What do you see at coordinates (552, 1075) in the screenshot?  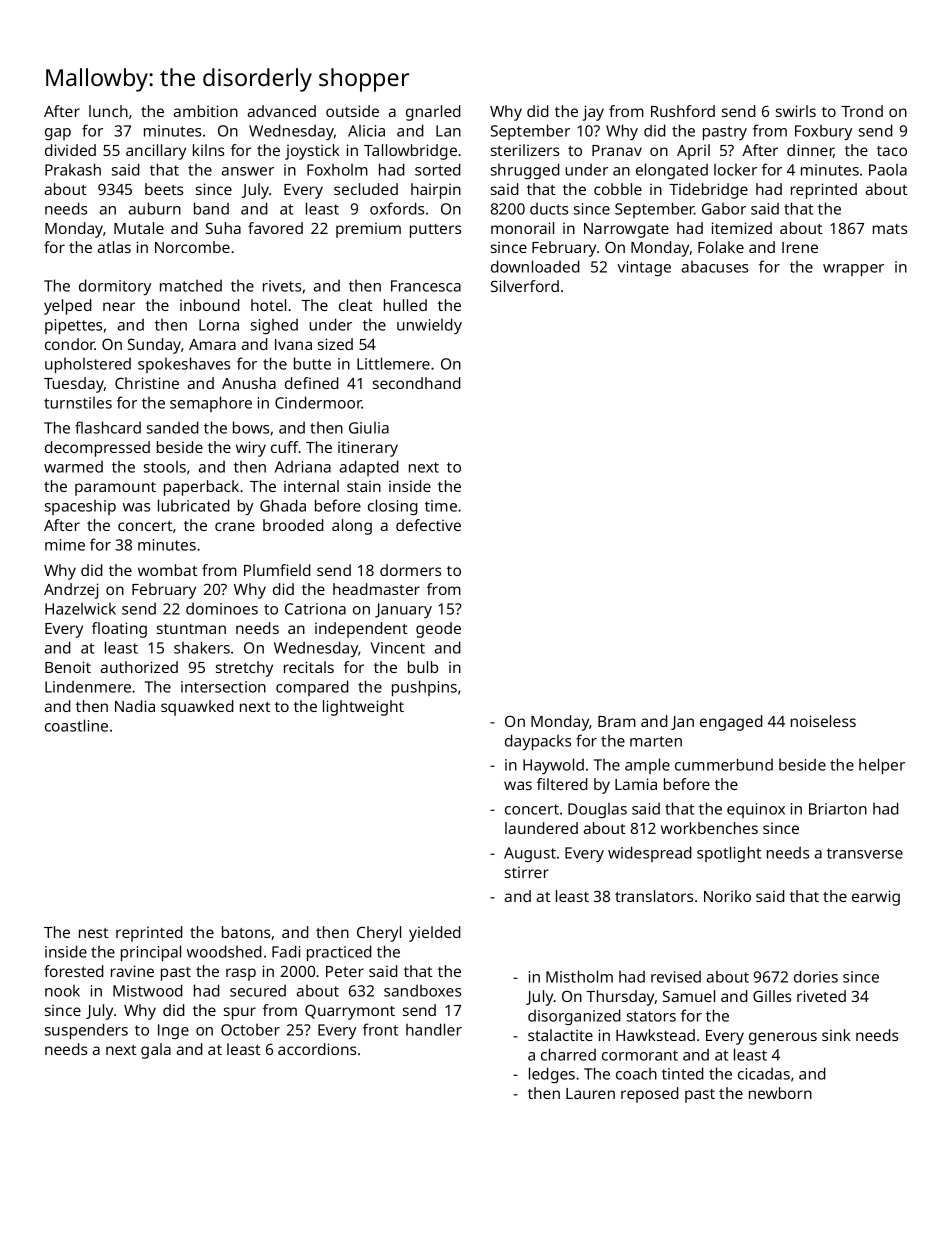 I see `ledges` at bounding box center [552, 1075].
